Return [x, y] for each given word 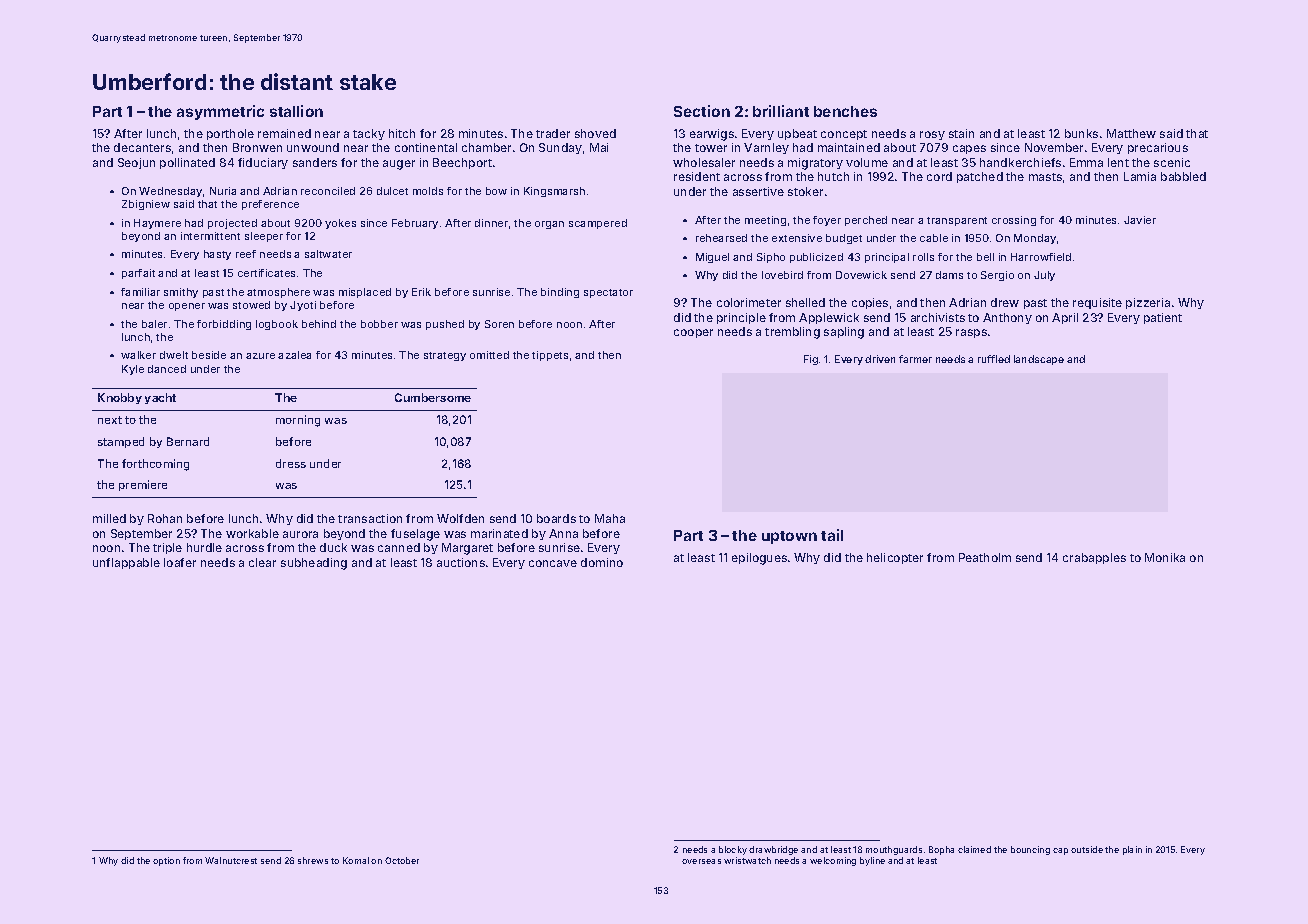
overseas [701, 861]
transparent [957, 221]
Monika [1165, 557]
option [166, 861]
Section [702, 111]
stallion [296, 111]
